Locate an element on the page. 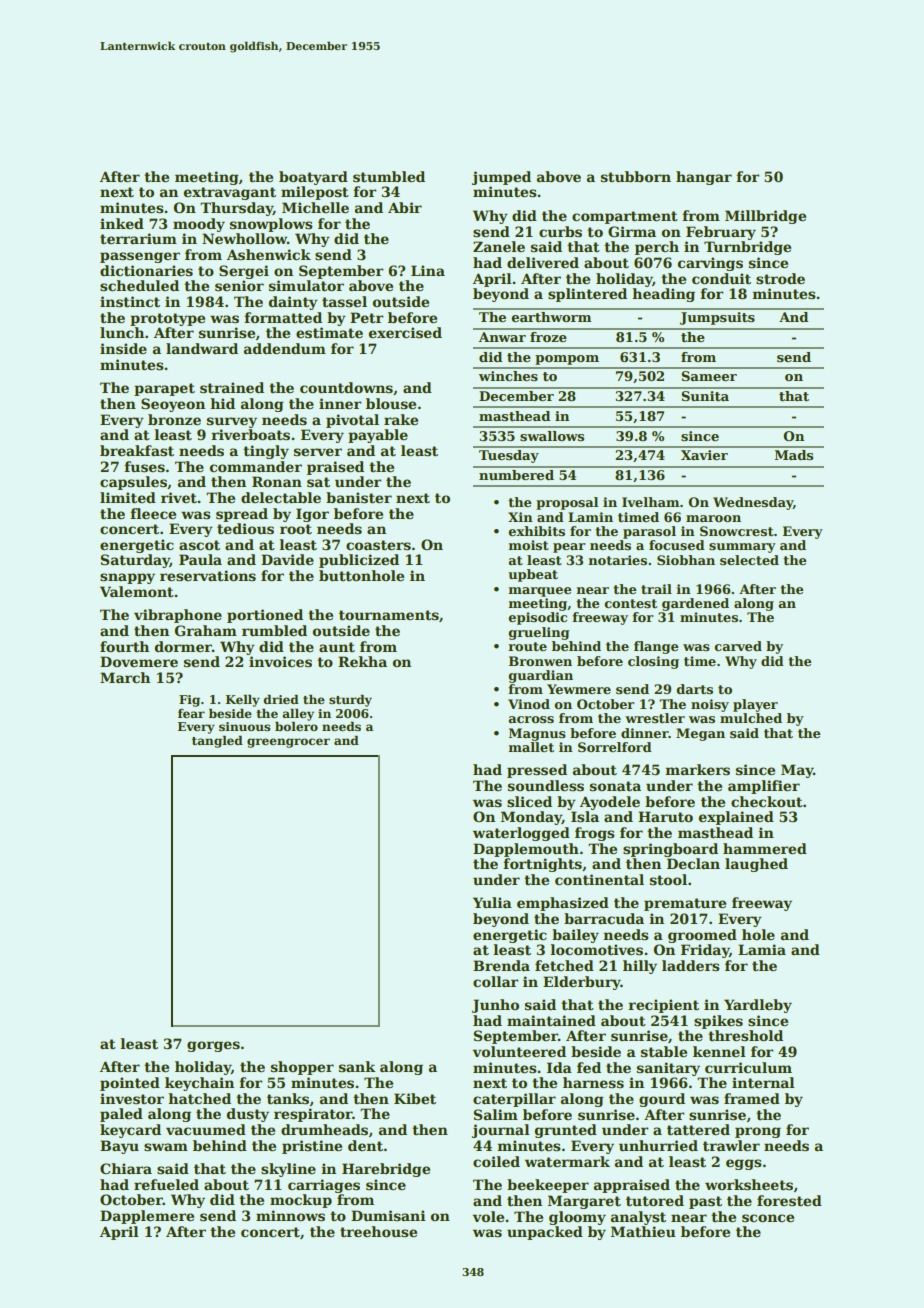  snowplows is located at coordinates (271, 225).
